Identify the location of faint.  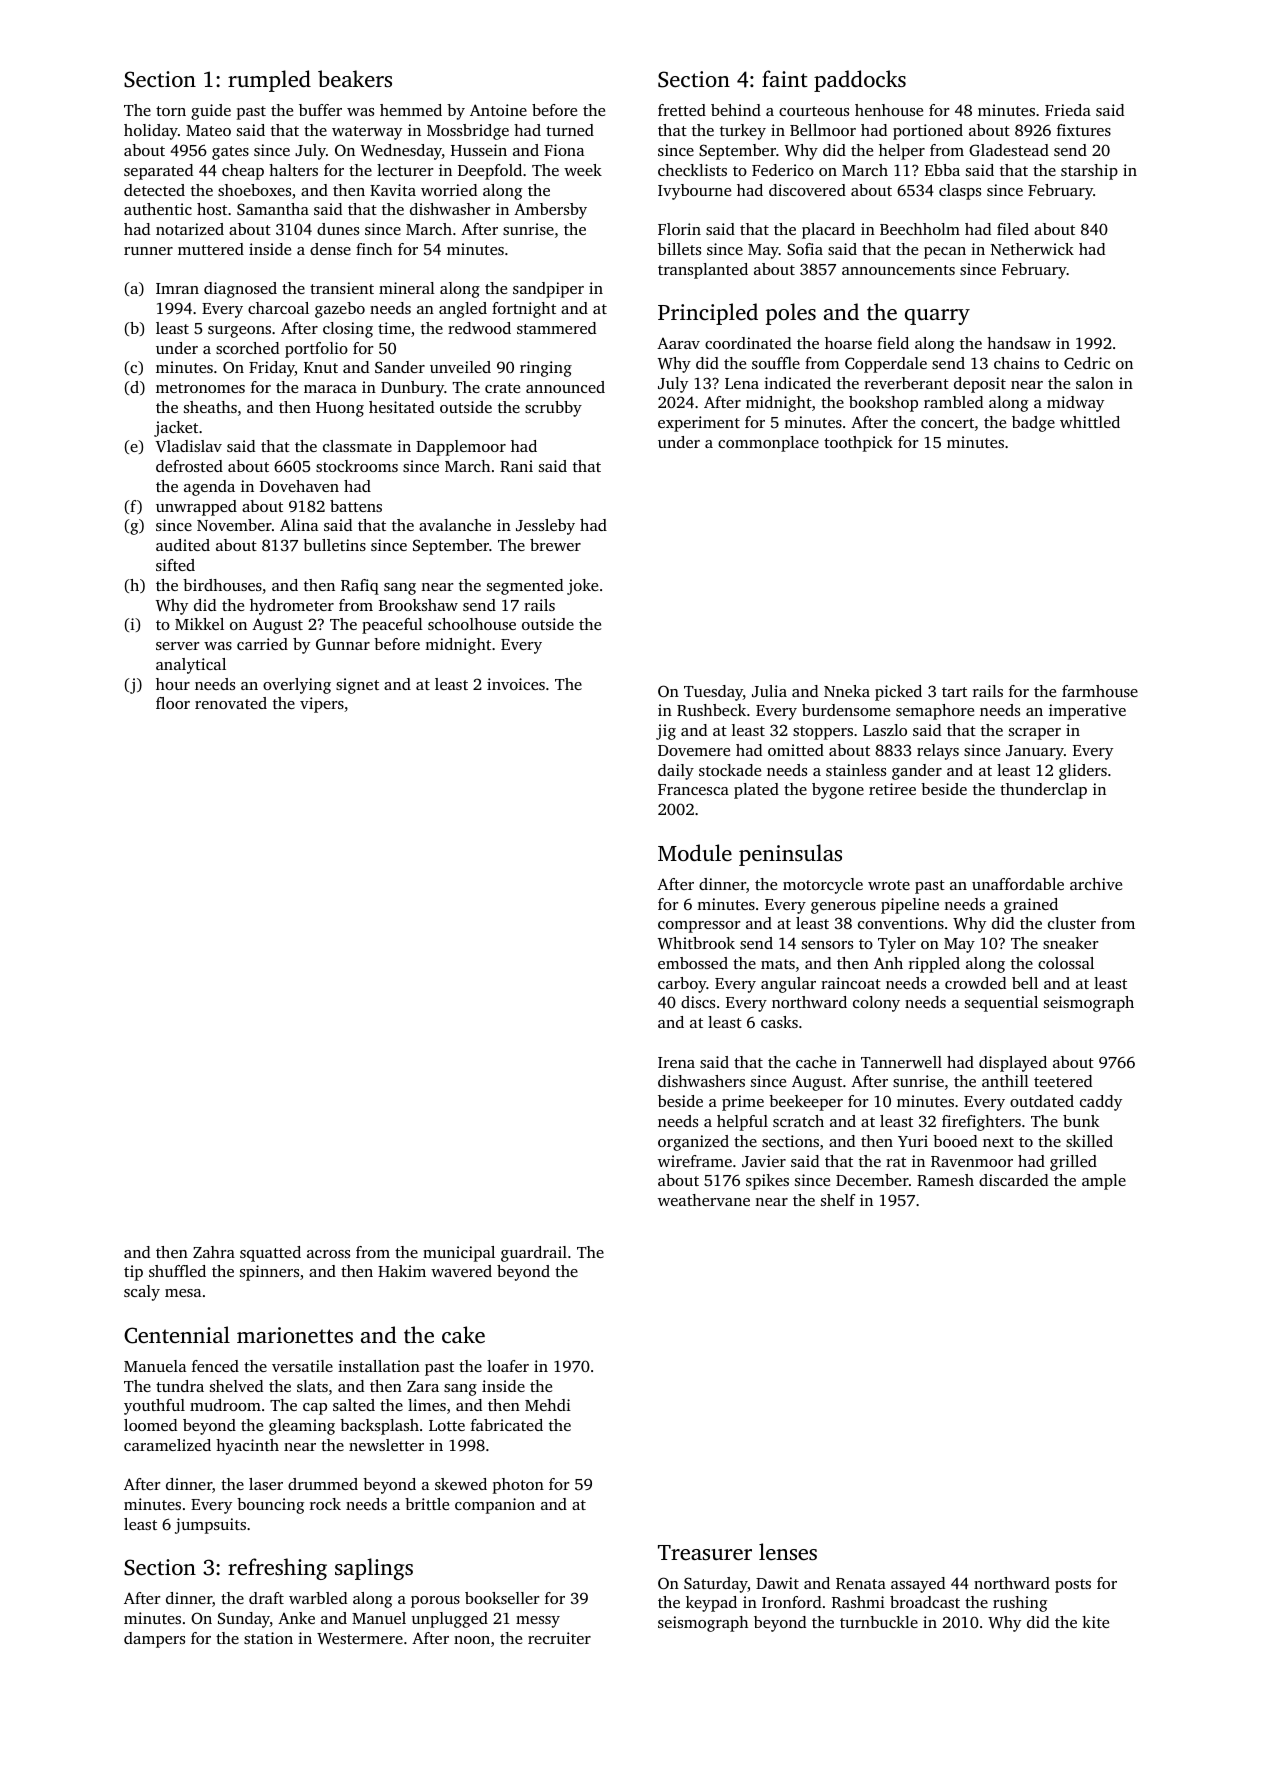
(785, 78).
